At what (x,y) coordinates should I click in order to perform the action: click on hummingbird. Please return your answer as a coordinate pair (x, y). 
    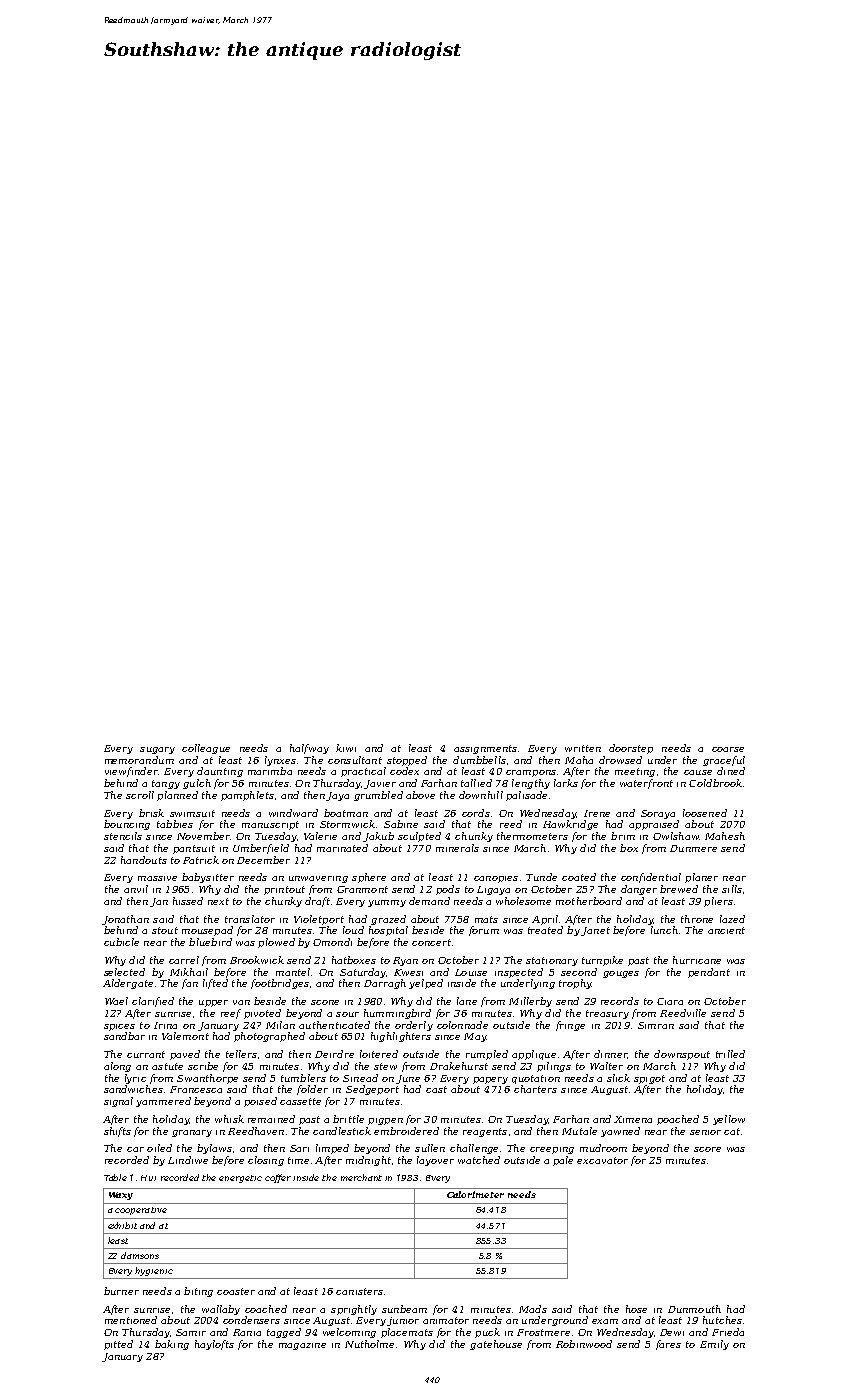
    Looking at the image, I should click on (397, 1014).
